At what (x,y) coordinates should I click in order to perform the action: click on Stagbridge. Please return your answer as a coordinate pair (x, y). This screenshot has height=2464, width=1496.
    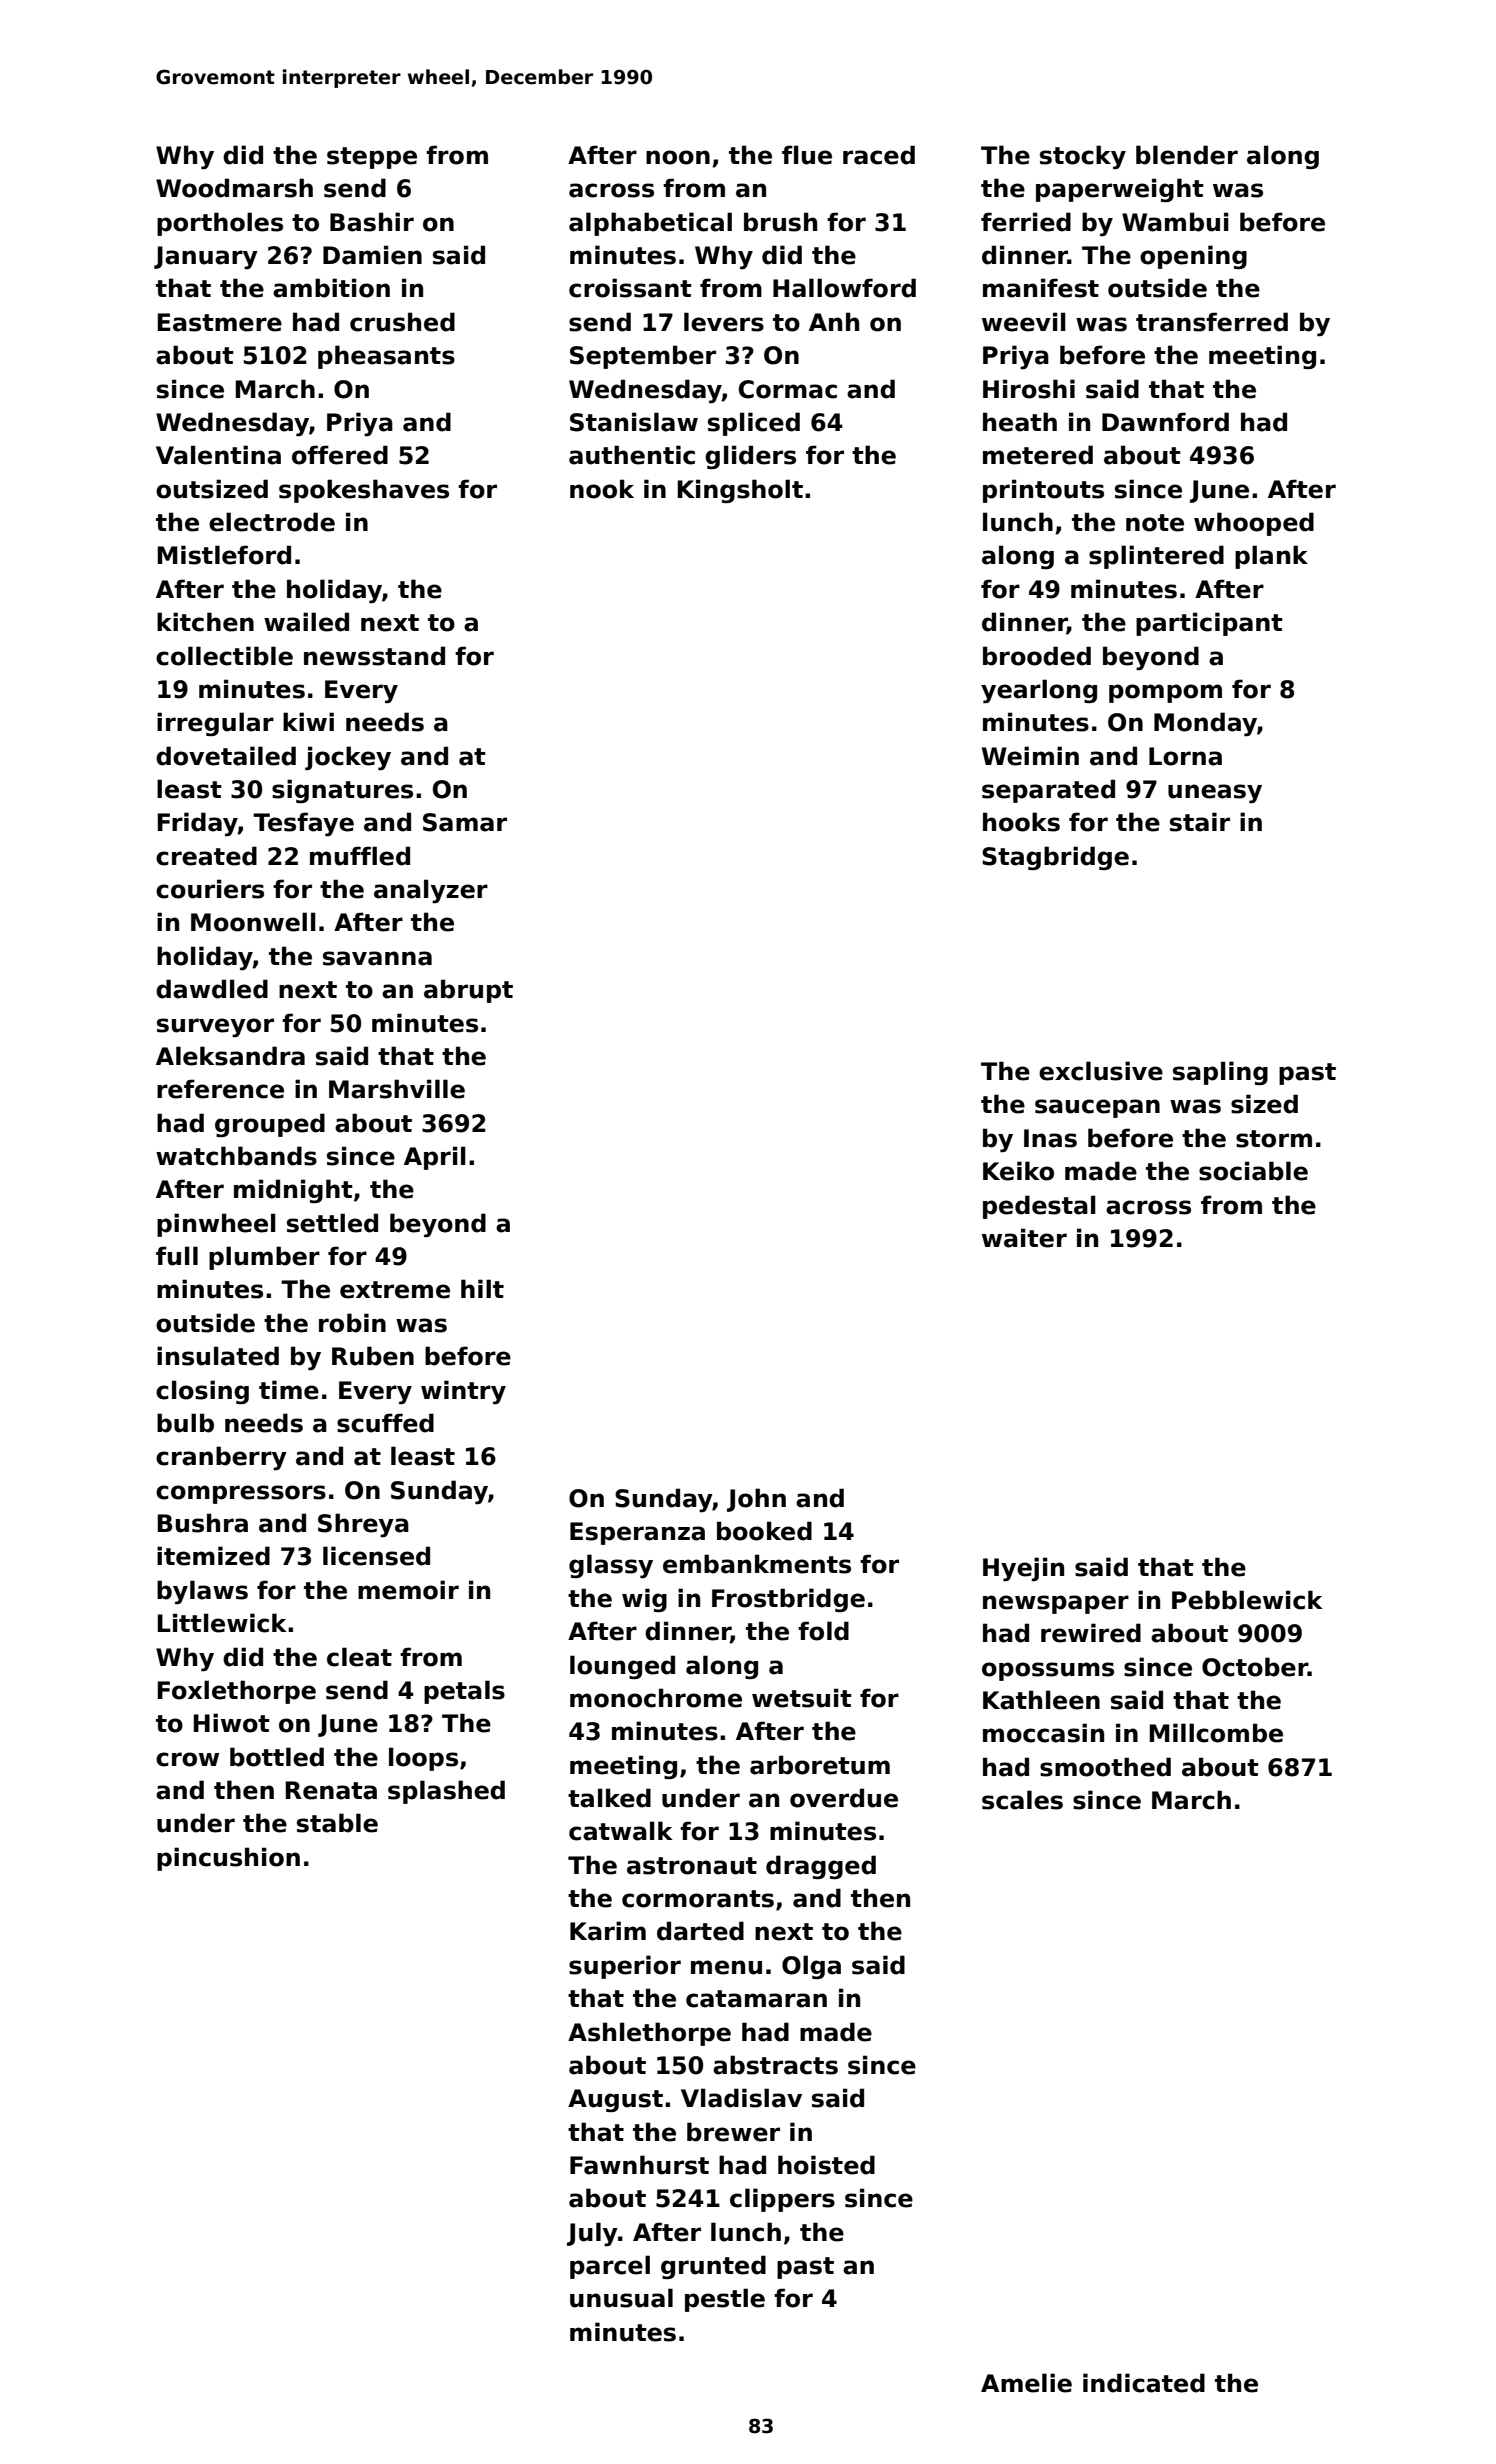
    Looking at the image, I should click on (1055, 858).
